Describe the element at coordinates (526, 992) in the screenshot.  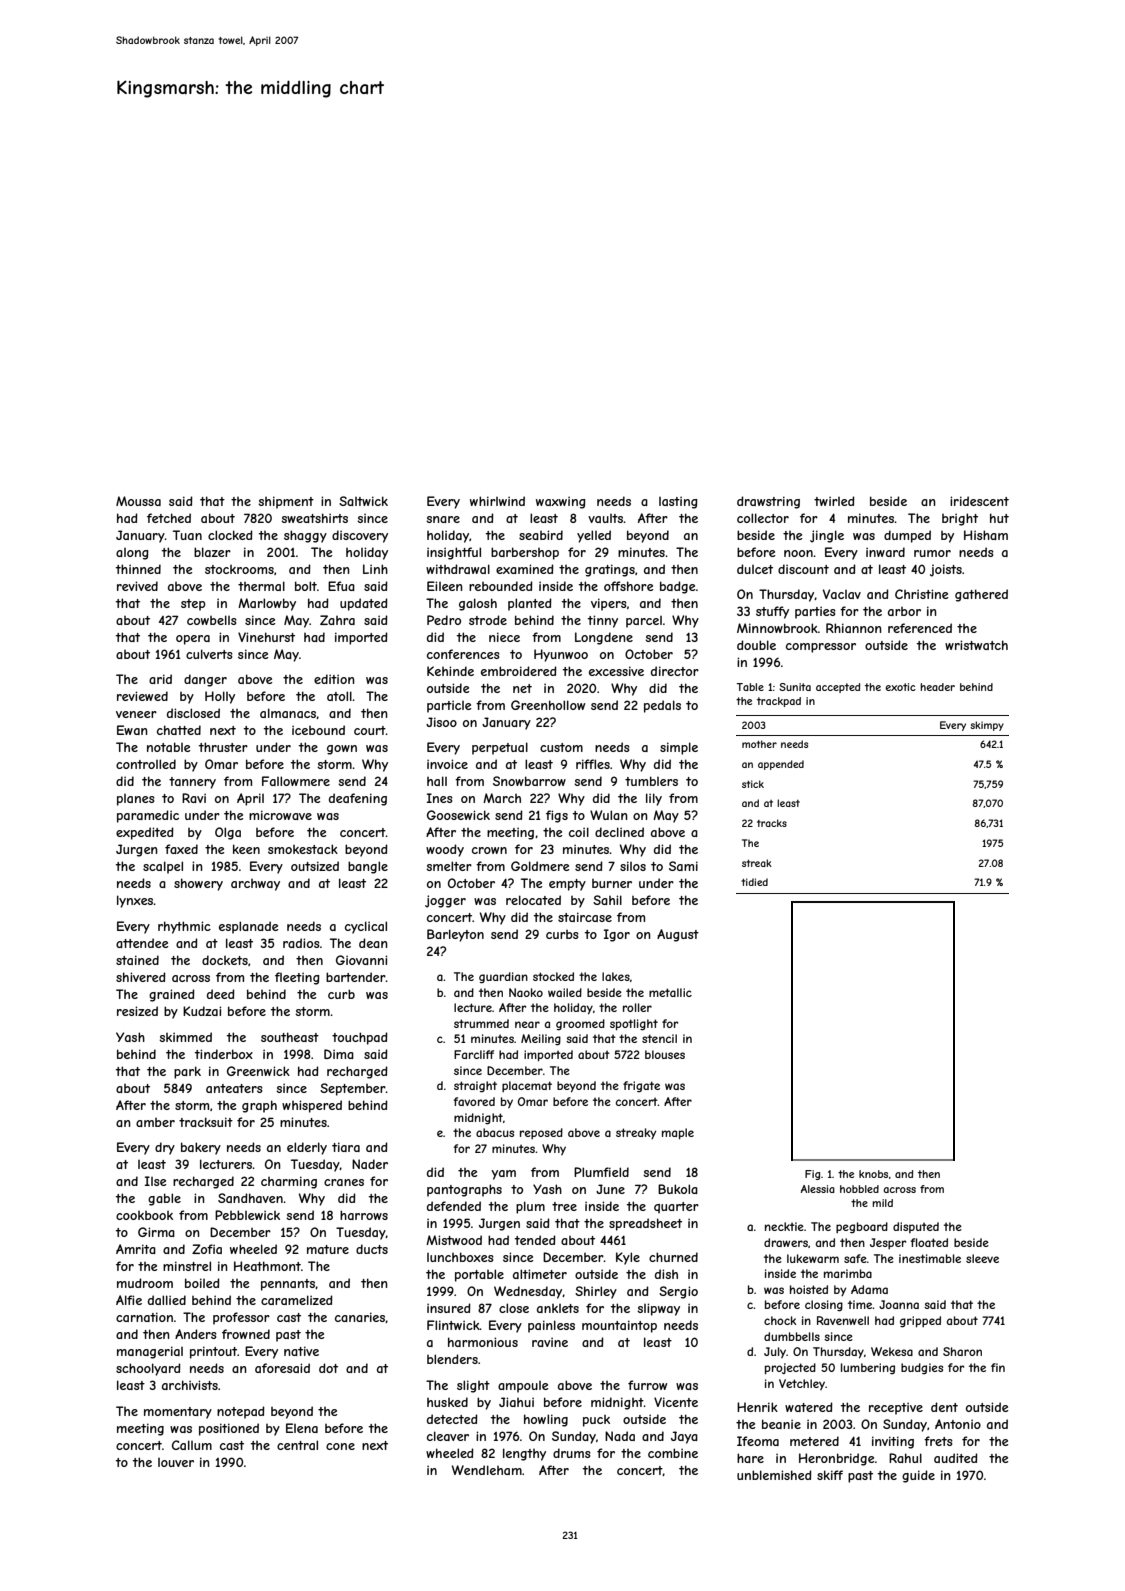
I see `Naoko` at that location.
